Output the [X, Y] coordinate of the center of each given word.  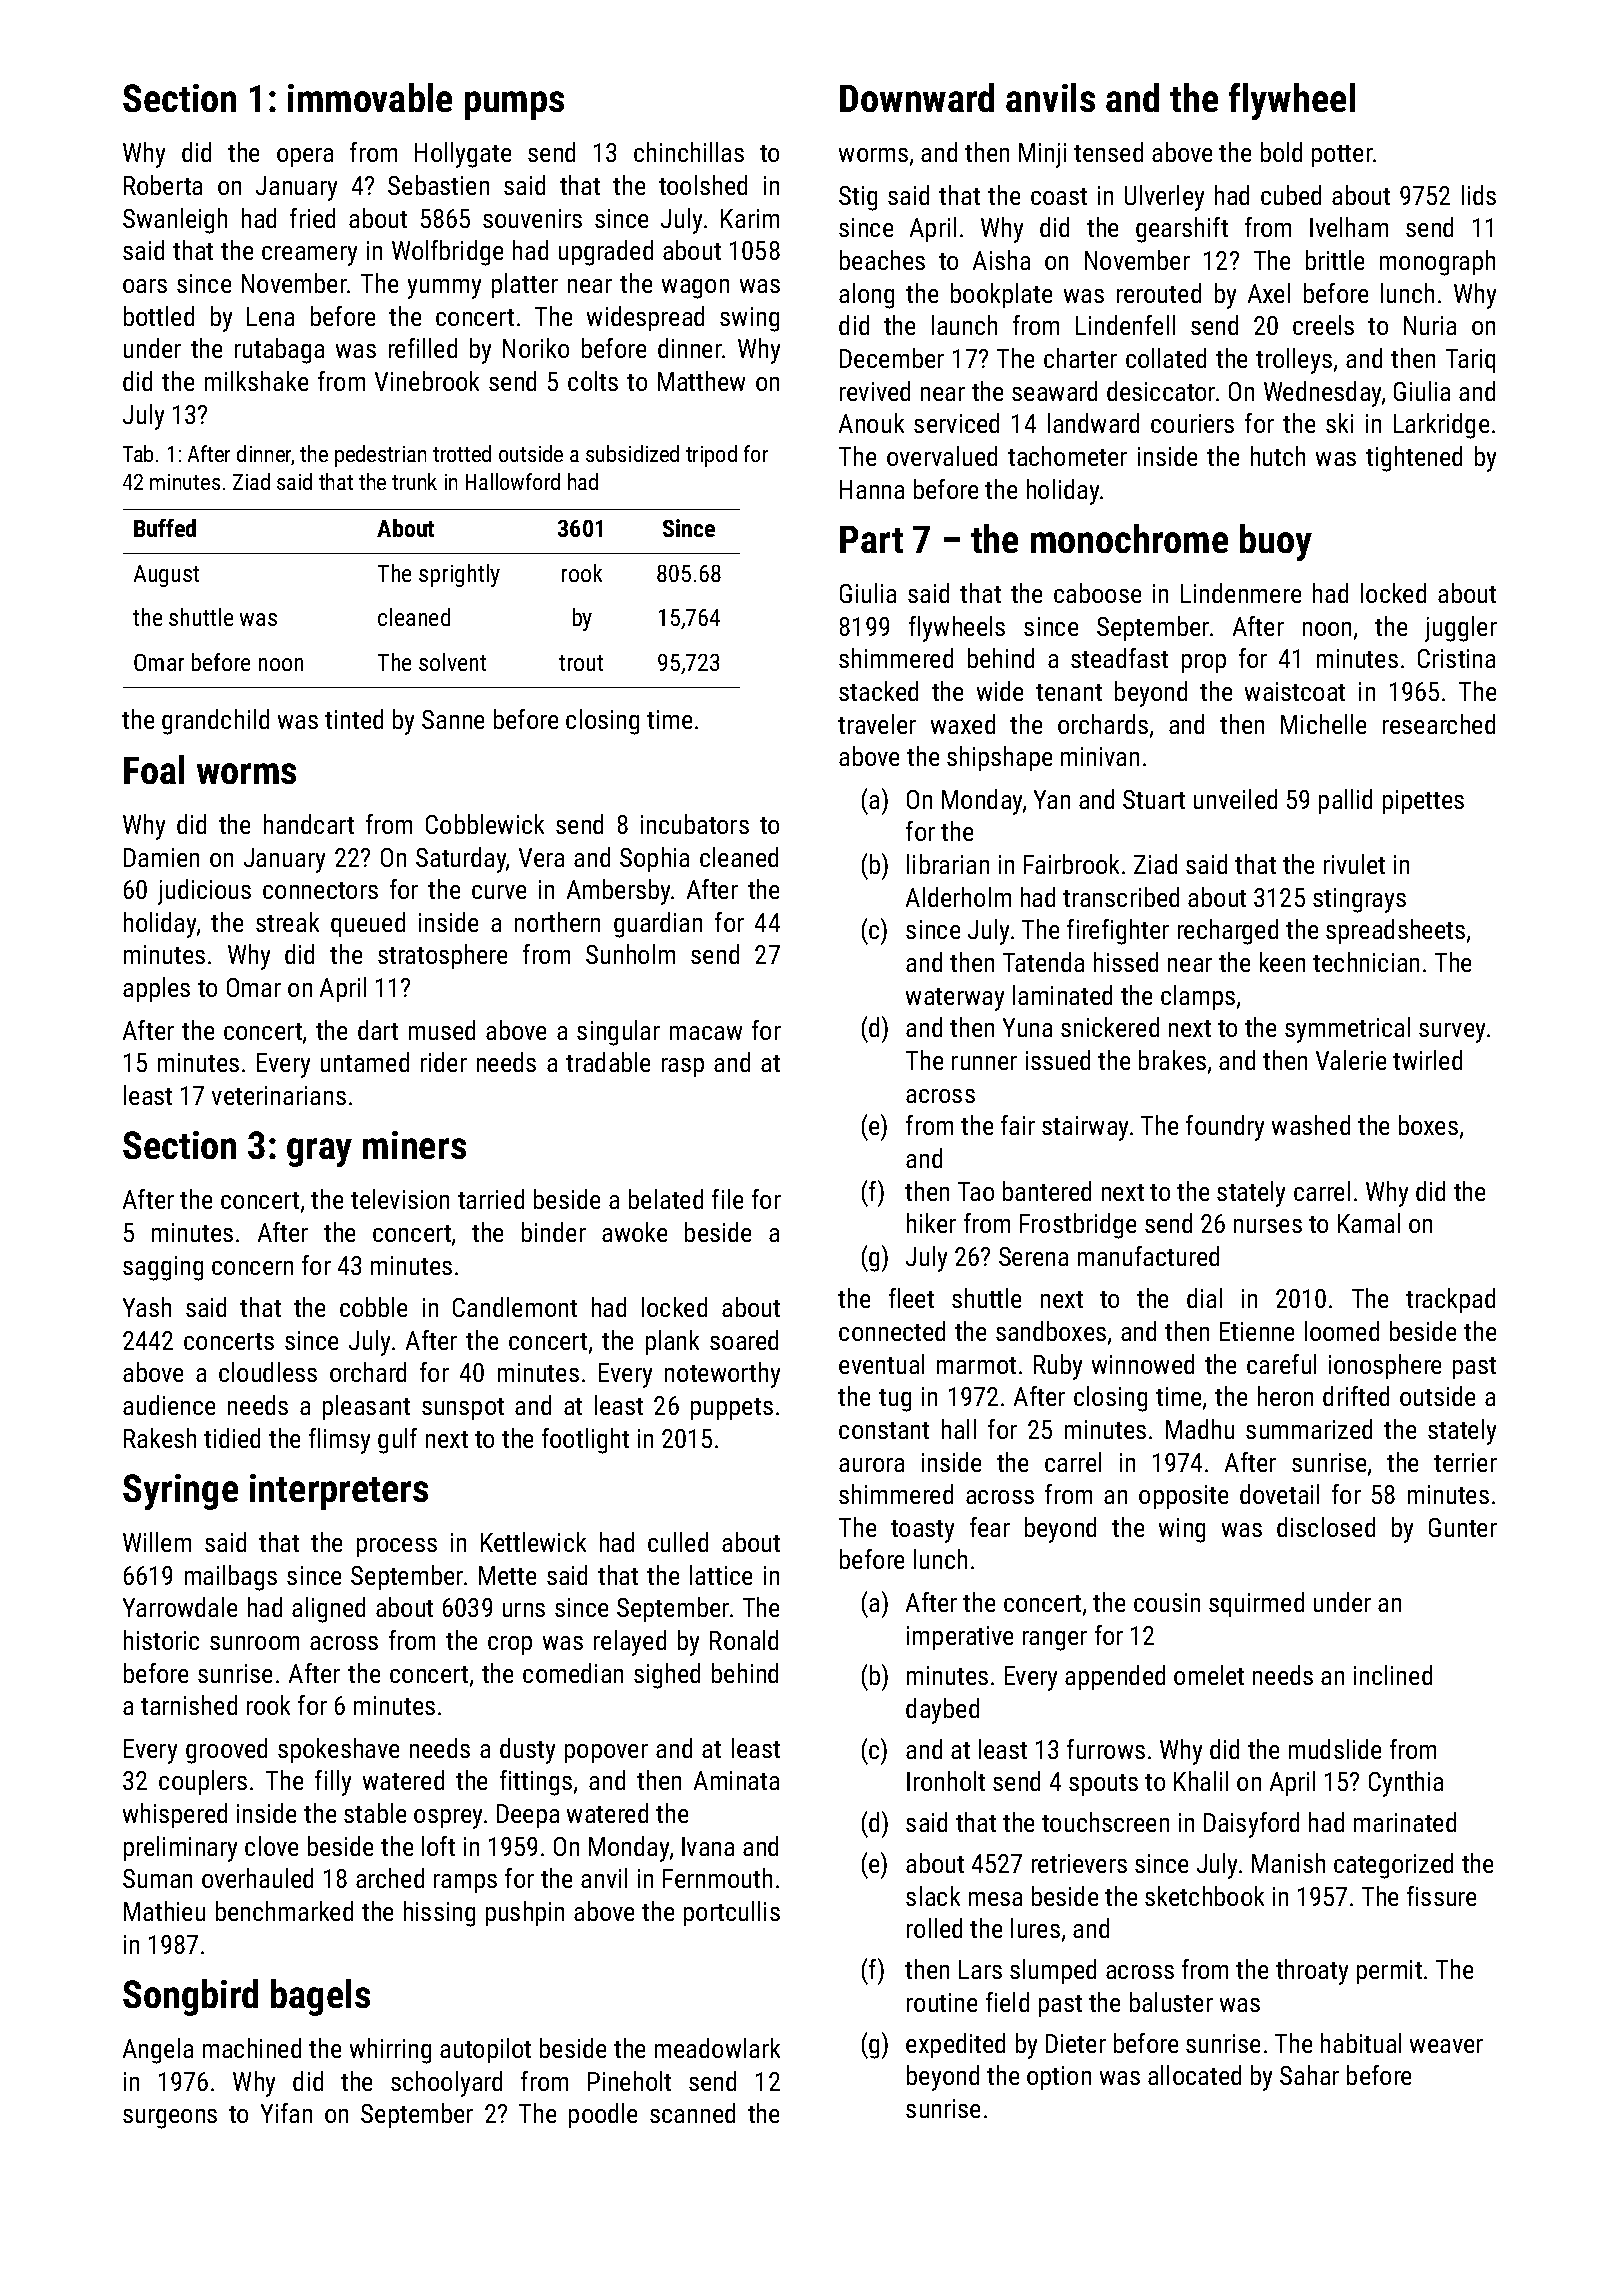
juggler [1461, 629]
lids [1479, 195]
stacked [878, 691]
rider [444, 1062]
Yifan [286, 2113]
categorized [1393, 1866]
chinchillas [689, 152]
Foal [154, 769]
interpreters [339, 1492]
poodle [603, 2115]
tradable [608, 1062]
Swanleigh [175, 221]
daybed [942, 1711]
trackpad [1450, 1300]
